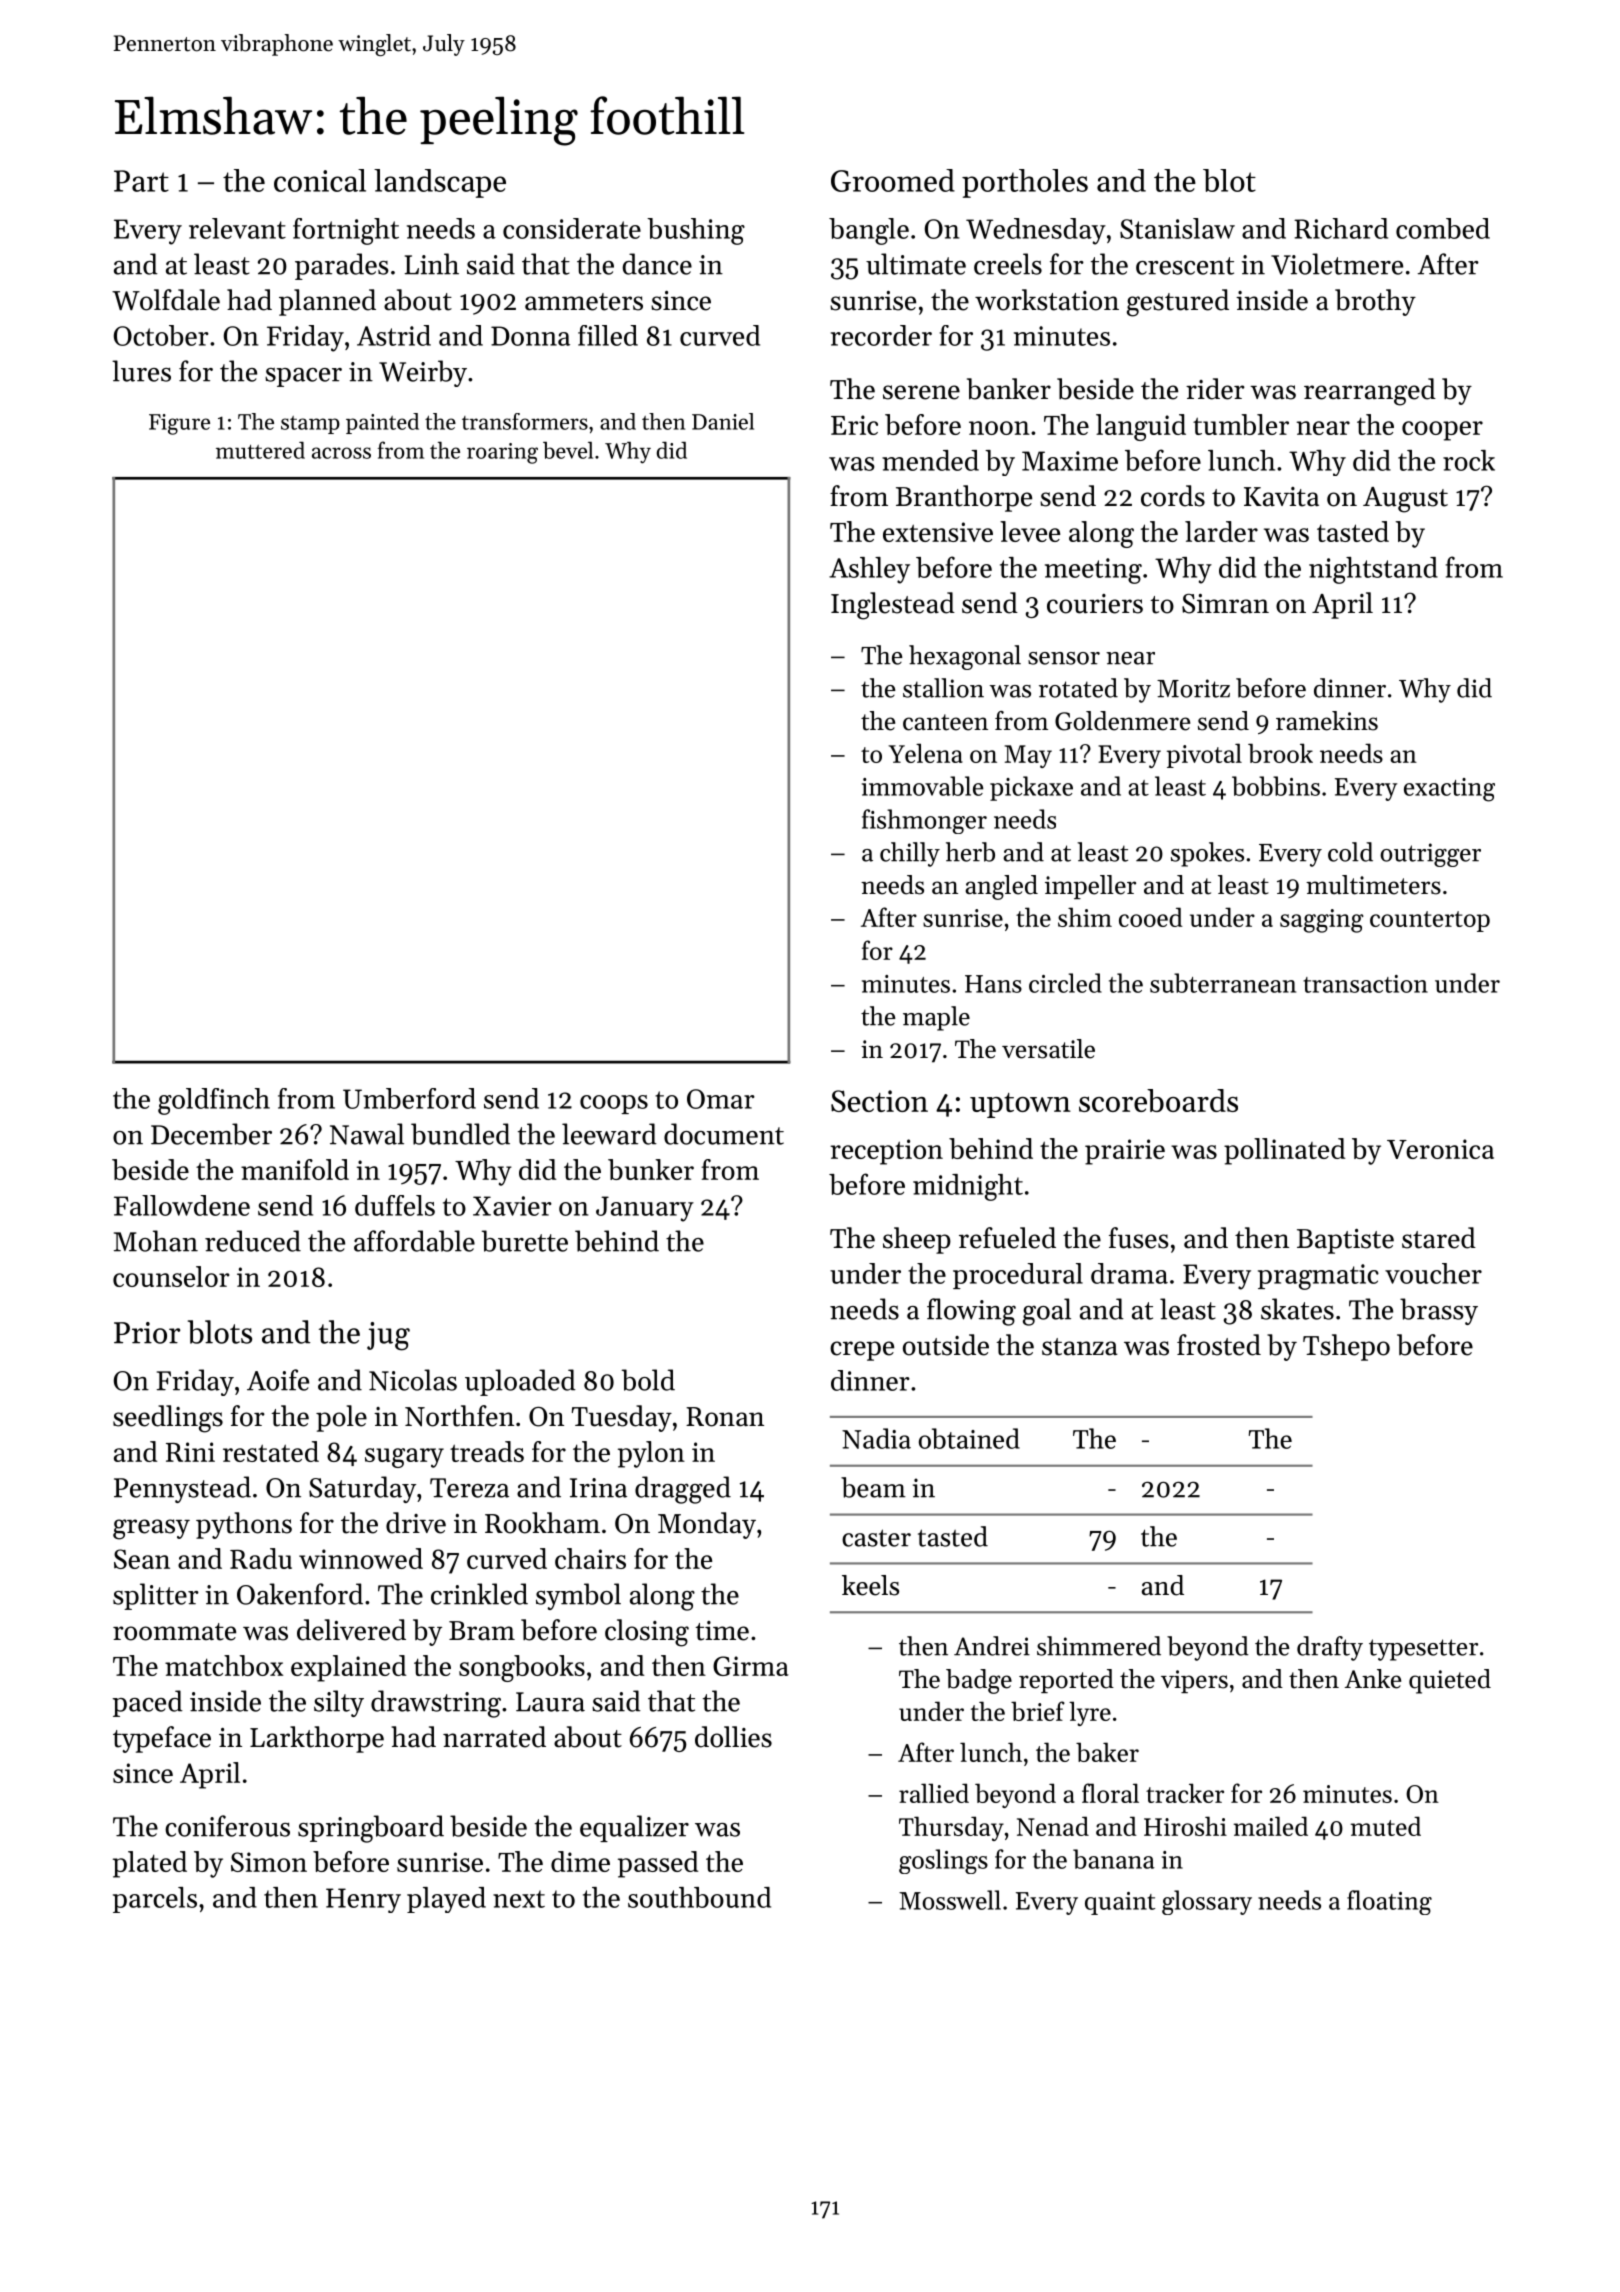 The height and width of the image is (2292, 1620). I want to click on considerate, so click(572, 228).
